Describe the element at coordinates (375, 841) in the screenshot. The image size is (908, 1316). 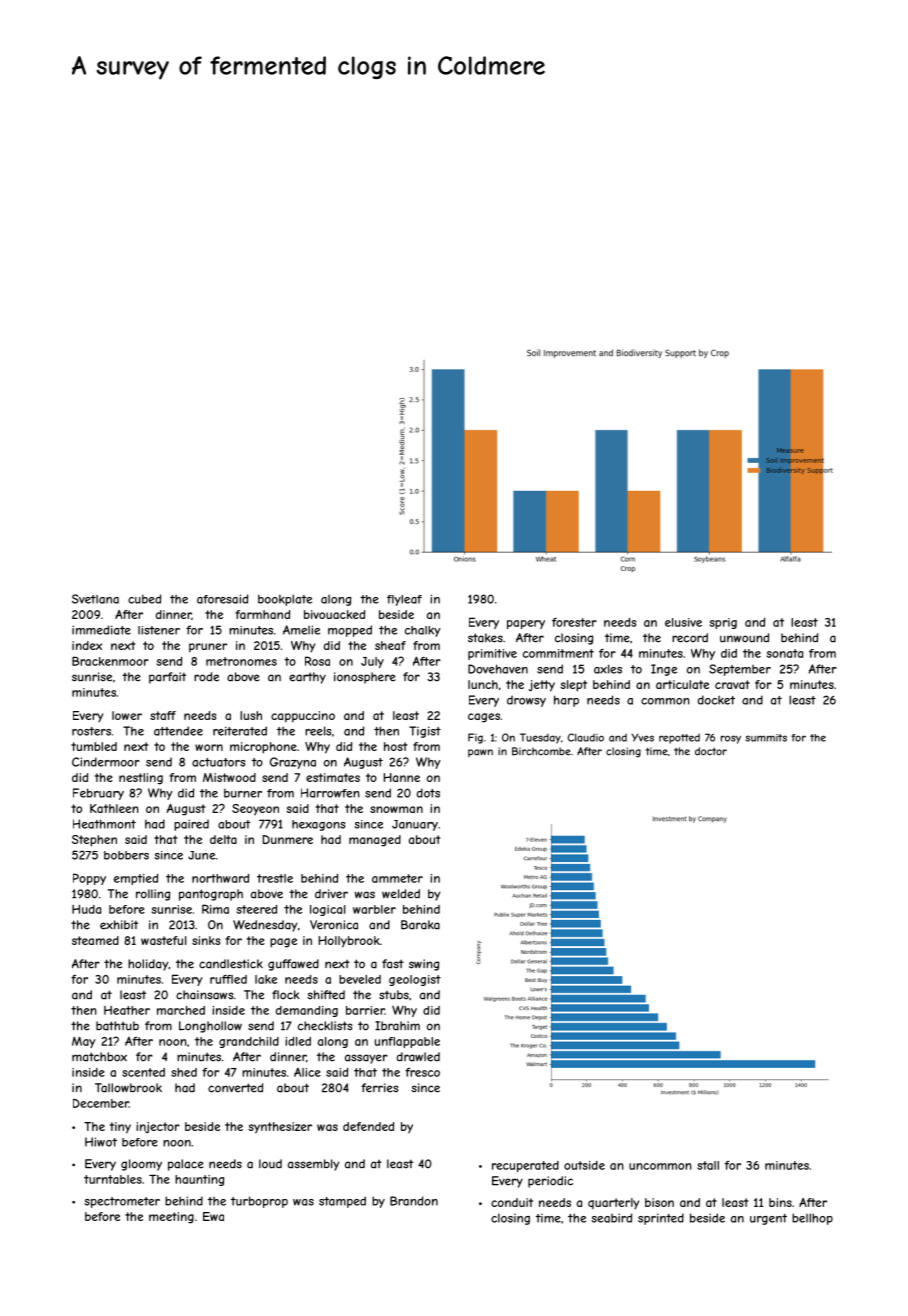
I see `managed` at that location.
